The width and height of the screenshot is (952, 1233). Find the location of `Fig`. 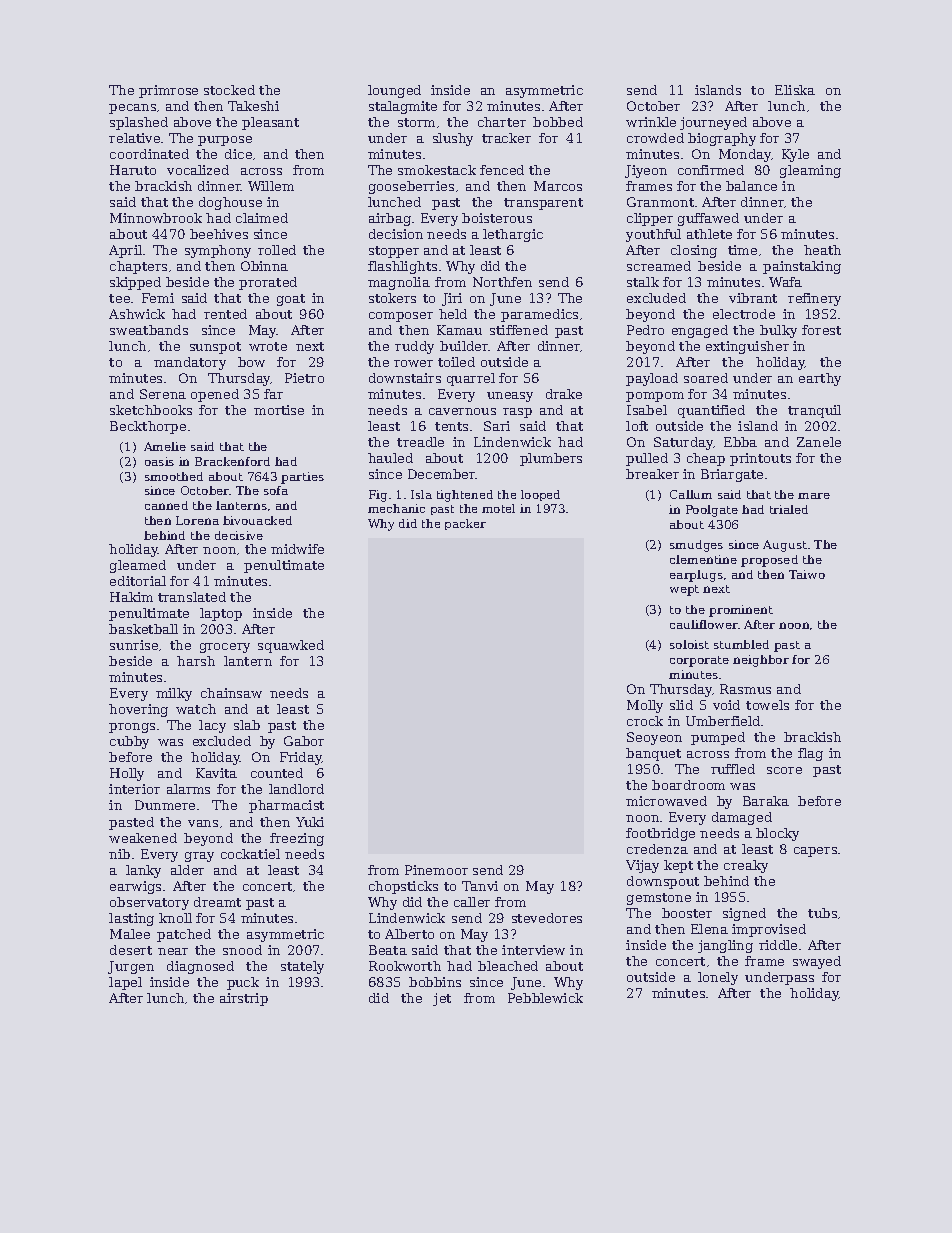

Fig is located at coordinates (378, 496).
